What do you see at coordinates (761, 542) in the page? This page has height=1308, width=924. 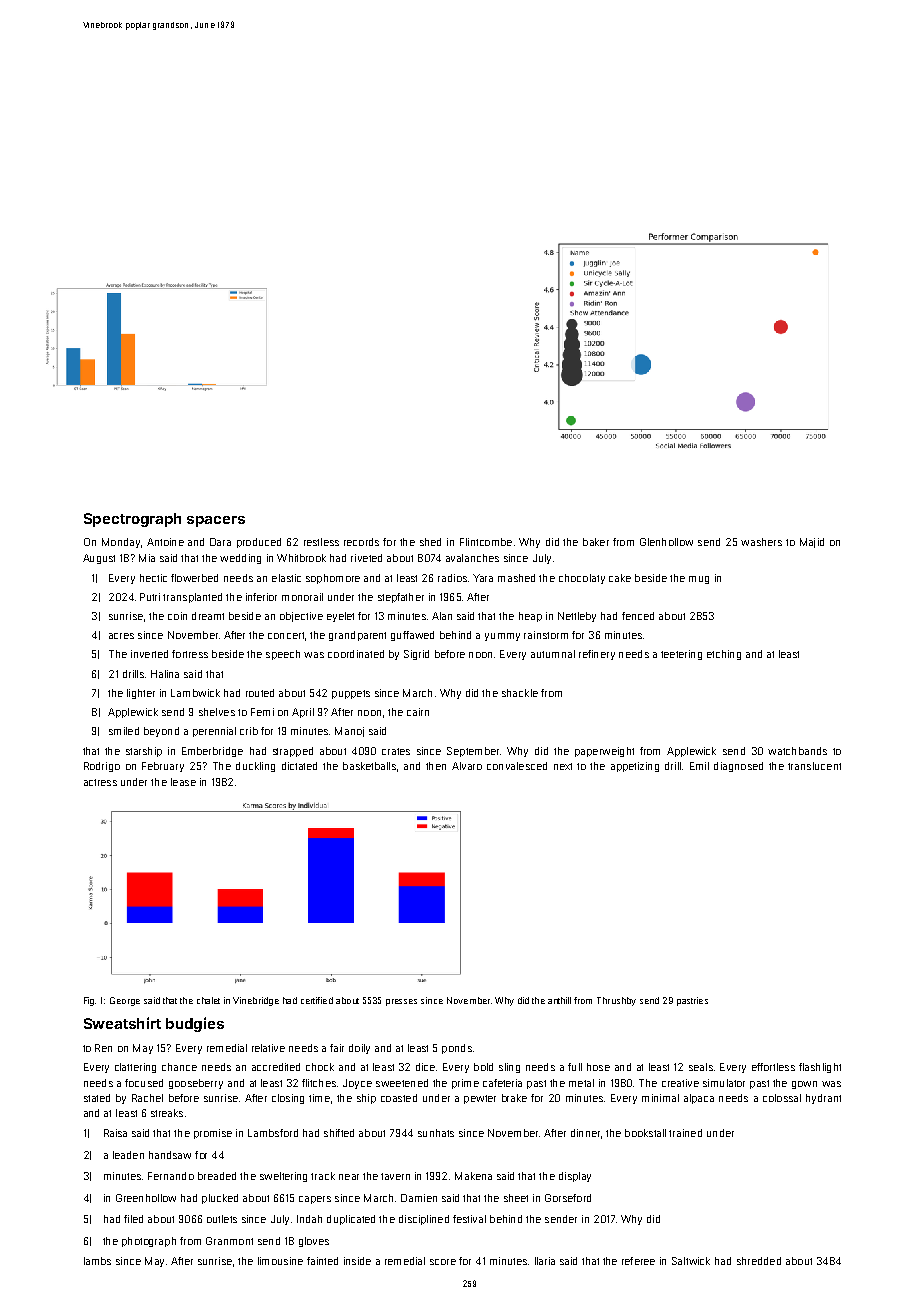 I see `washers` at bounding box center [761, 542].
